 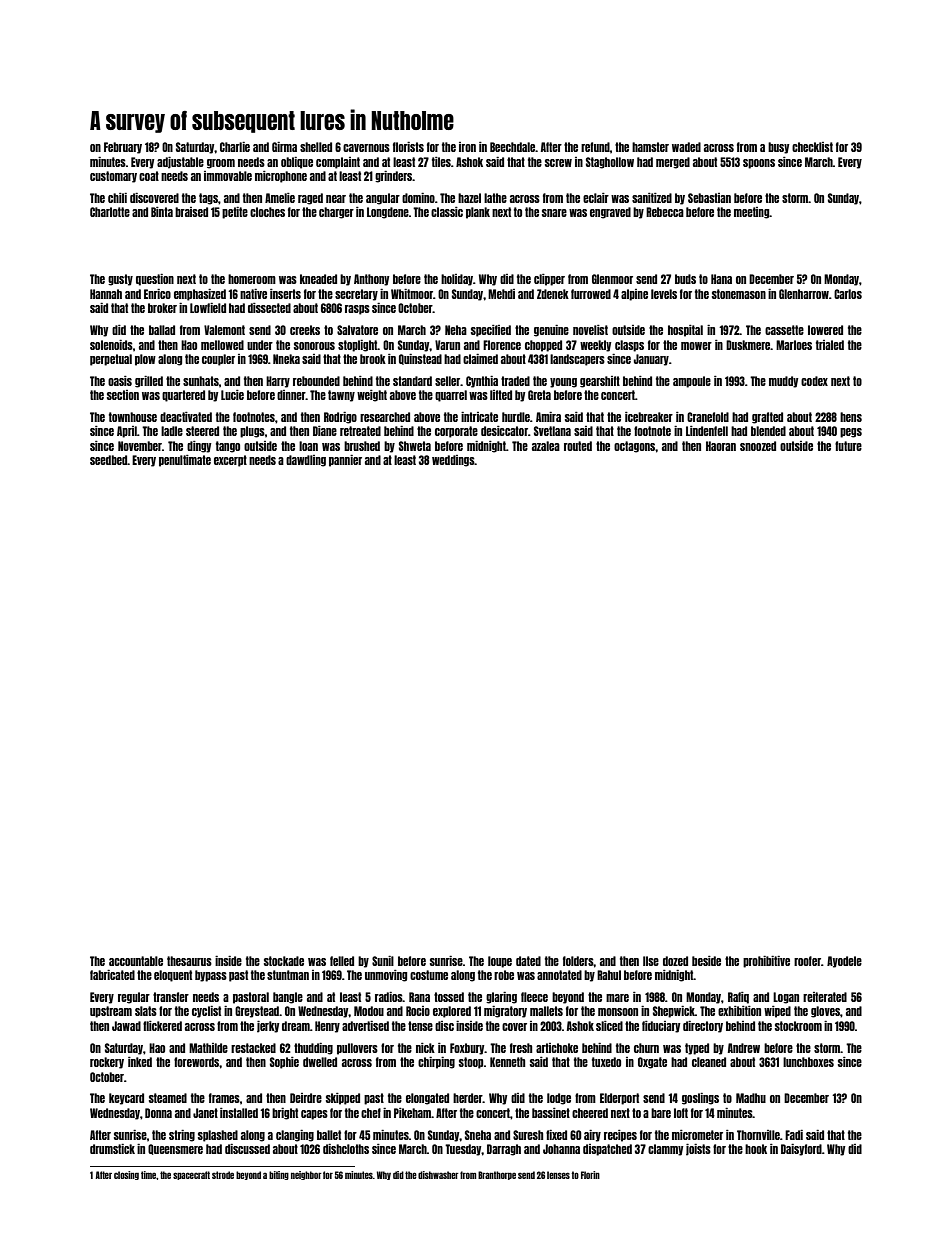 What do you see at coordinates (794, 345) in the screenshot?
I see `Marloes` at bounding box center [794, 345].
